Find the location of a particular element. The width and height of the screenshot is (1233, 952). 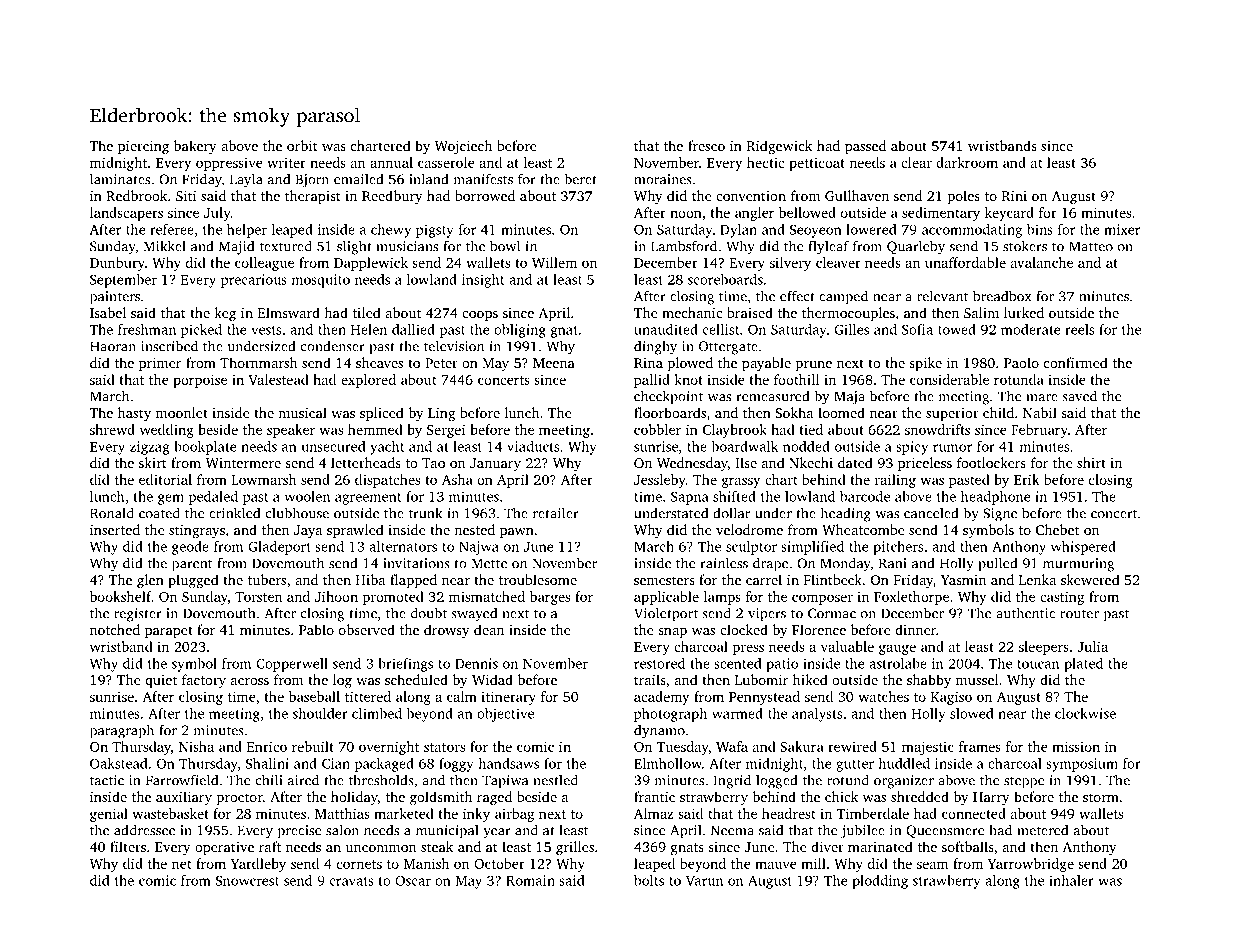

confirmed is located at coordinates (1076, 362).
